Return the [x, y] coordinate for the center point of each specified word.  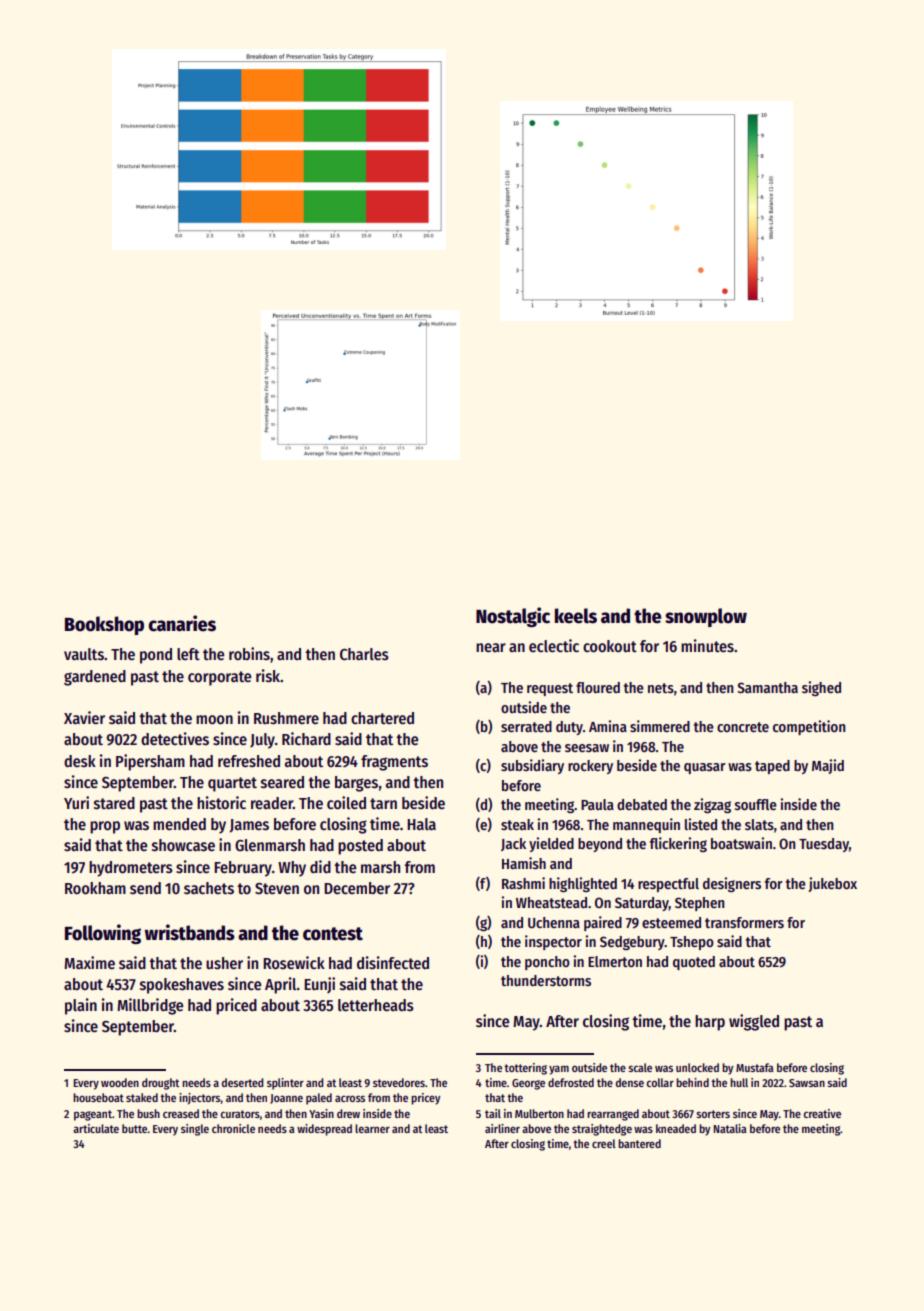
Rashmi [523, 883]
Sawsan [807, 1083]
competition [809, 727]
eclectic [554, 646]
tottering [525, 1069]
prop [105, 827]
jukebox [833, 884]
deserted [243, 1082]
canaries [182, 623]
